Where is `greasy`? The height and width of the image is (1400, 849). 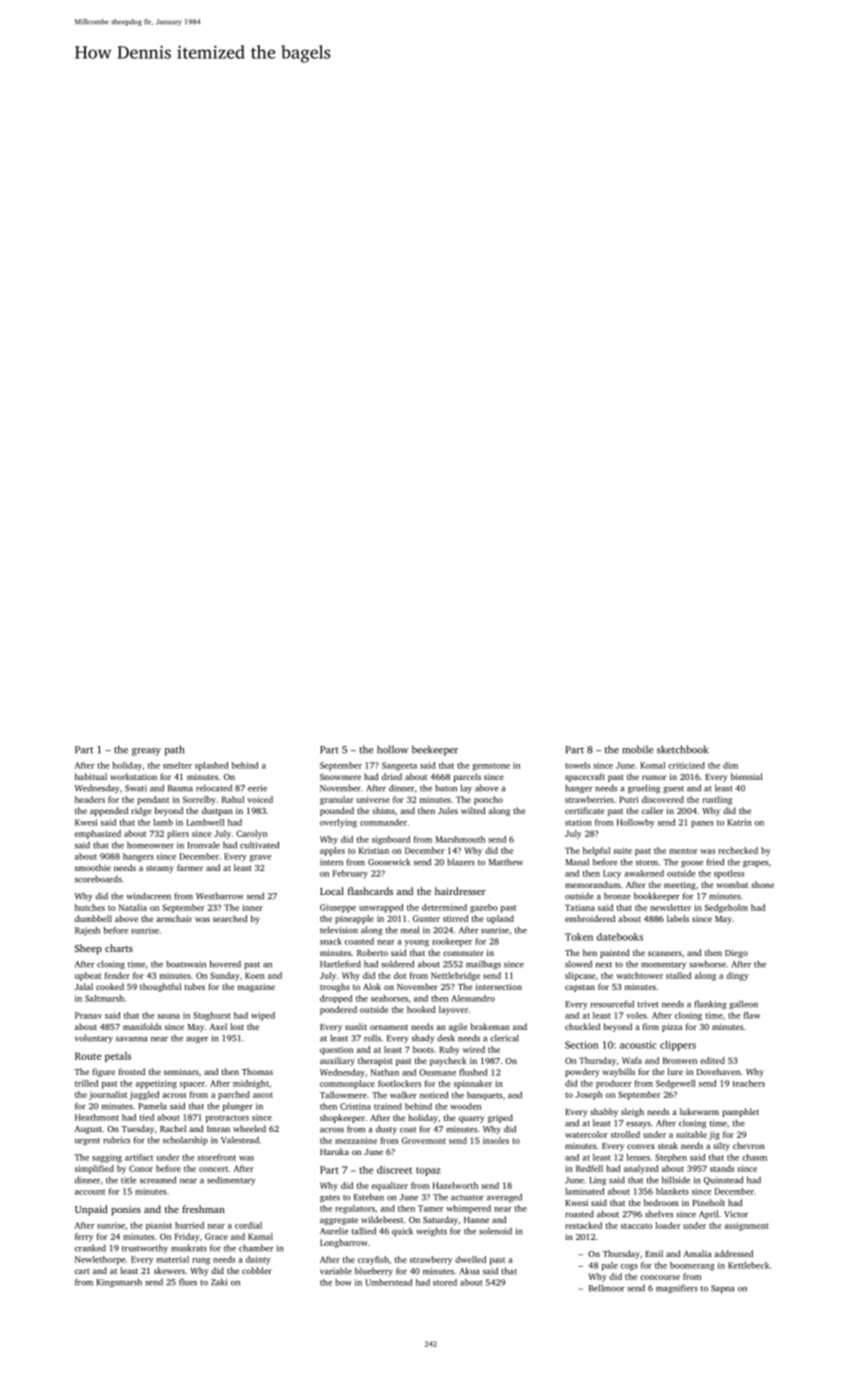 greasy is located at coordinates (146, 752).
